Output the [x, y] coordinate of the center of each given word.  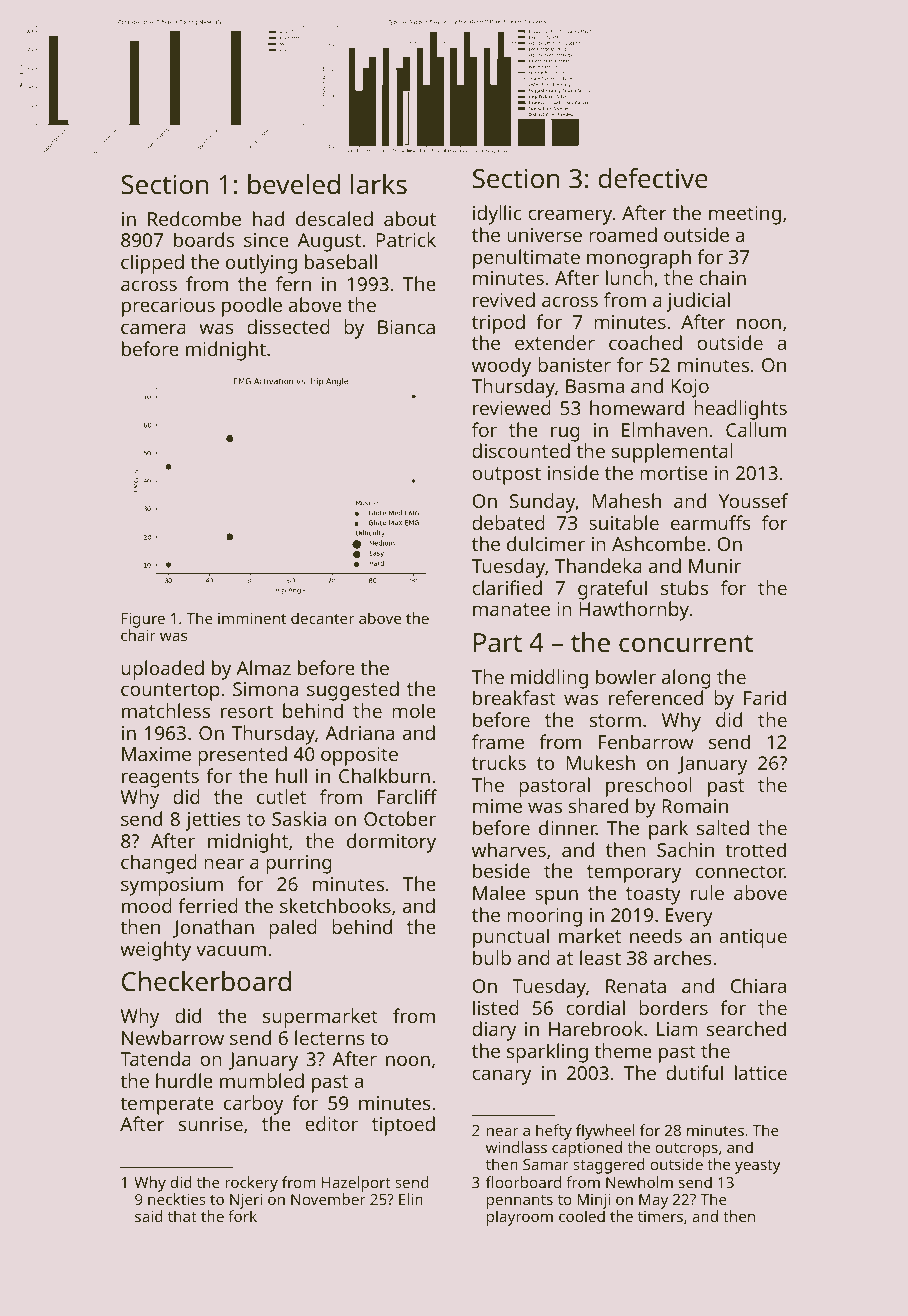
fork [242, 1216]
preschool [649, 787]
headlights [740, 410]
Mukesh [601, 762]
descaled [334, 218]
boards [204, 239]
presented [242, 756]
